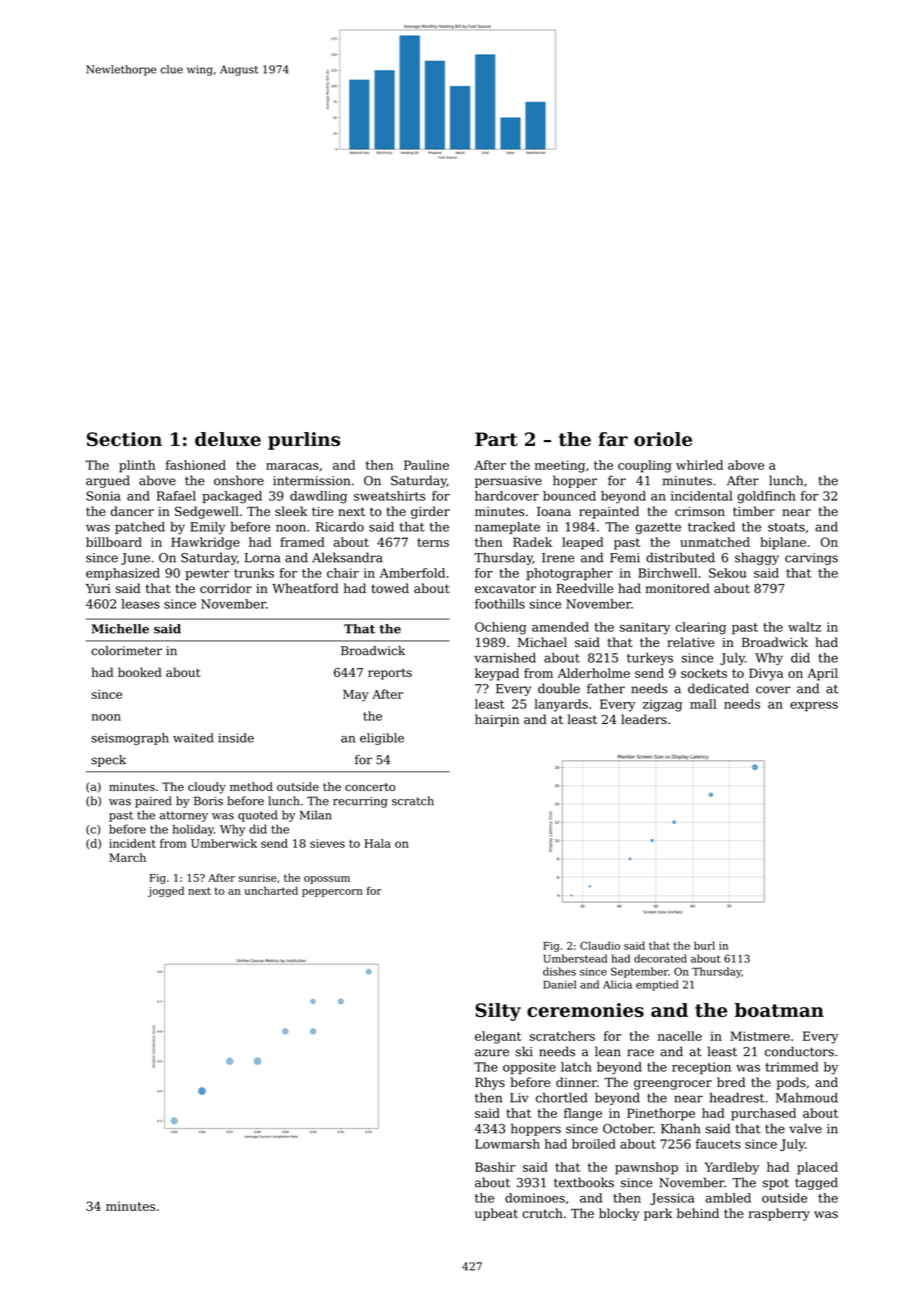 This document has height=1308, width=924. I want to click on jogged, so click(166, 891).
